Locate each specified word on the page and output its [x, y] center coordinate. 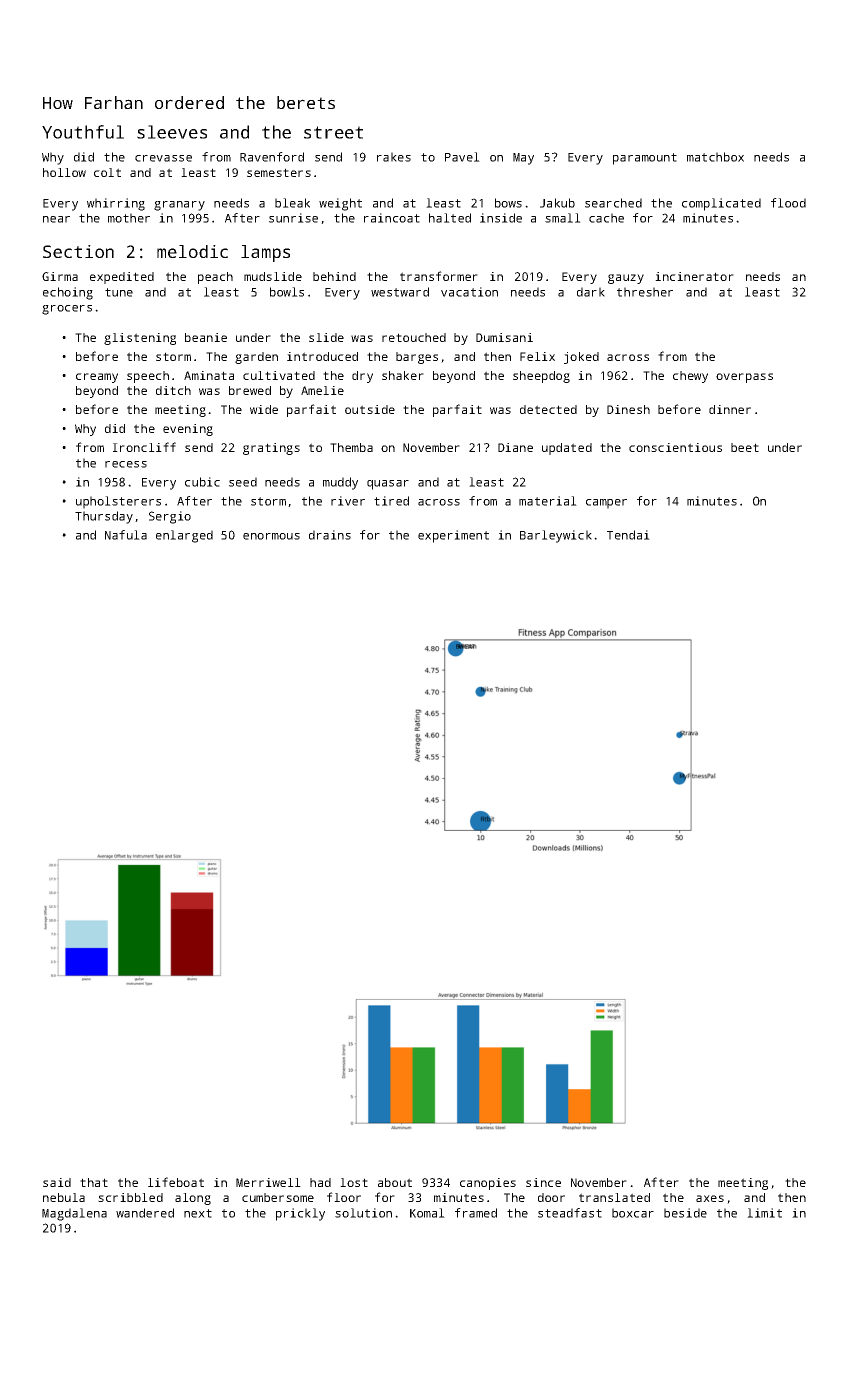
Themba [351, 447]
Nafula [126, 535]
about [395, 1182]
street [333, 132]
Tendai [628, 535]
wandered [145, 1213]
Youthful [83, 132]
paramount [645, 159]
